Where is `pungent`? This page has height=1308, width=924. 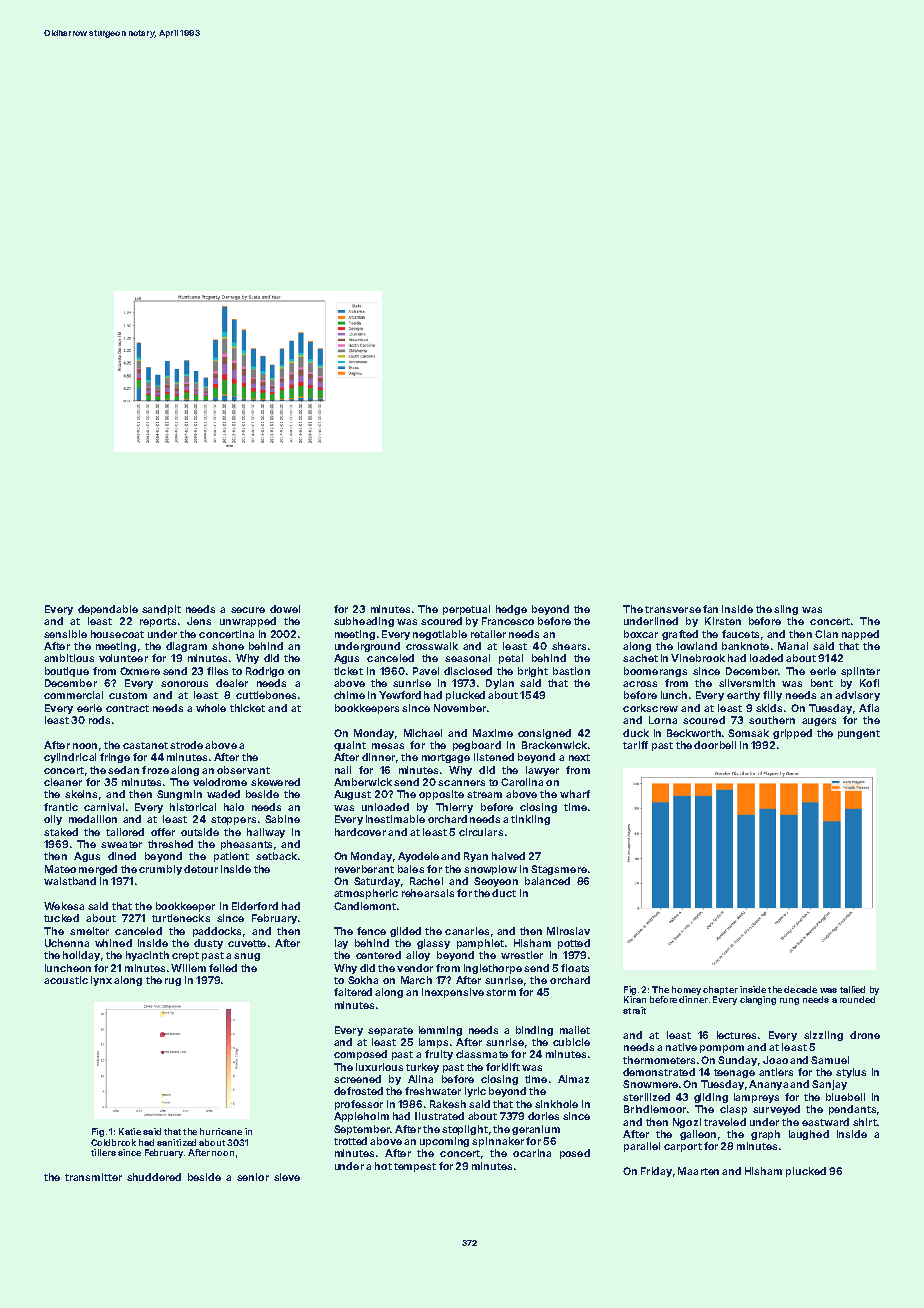
pungent is located at coordinates (859, 734).
